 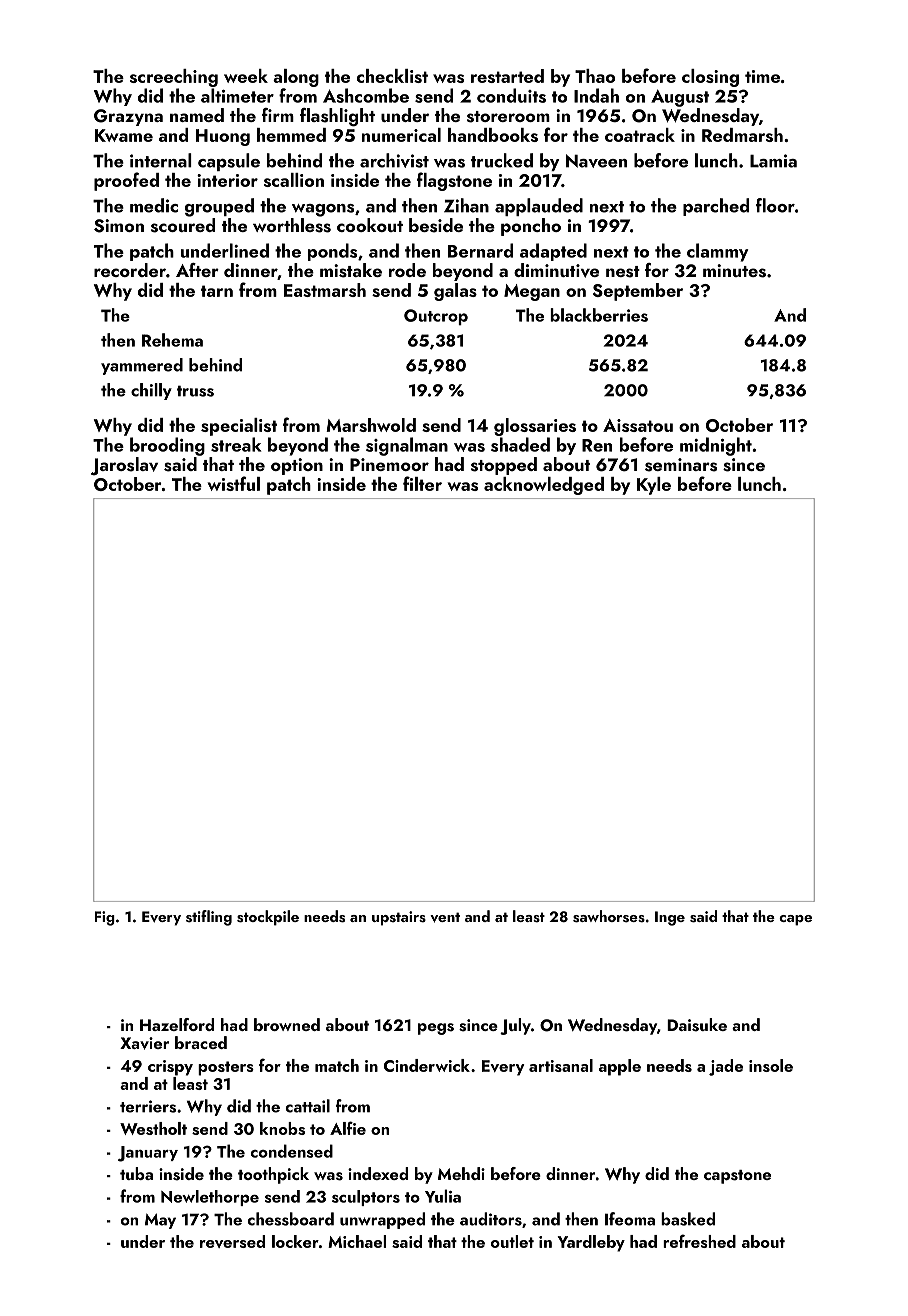 I want to click on screeching, so click(x=174, y=78).
